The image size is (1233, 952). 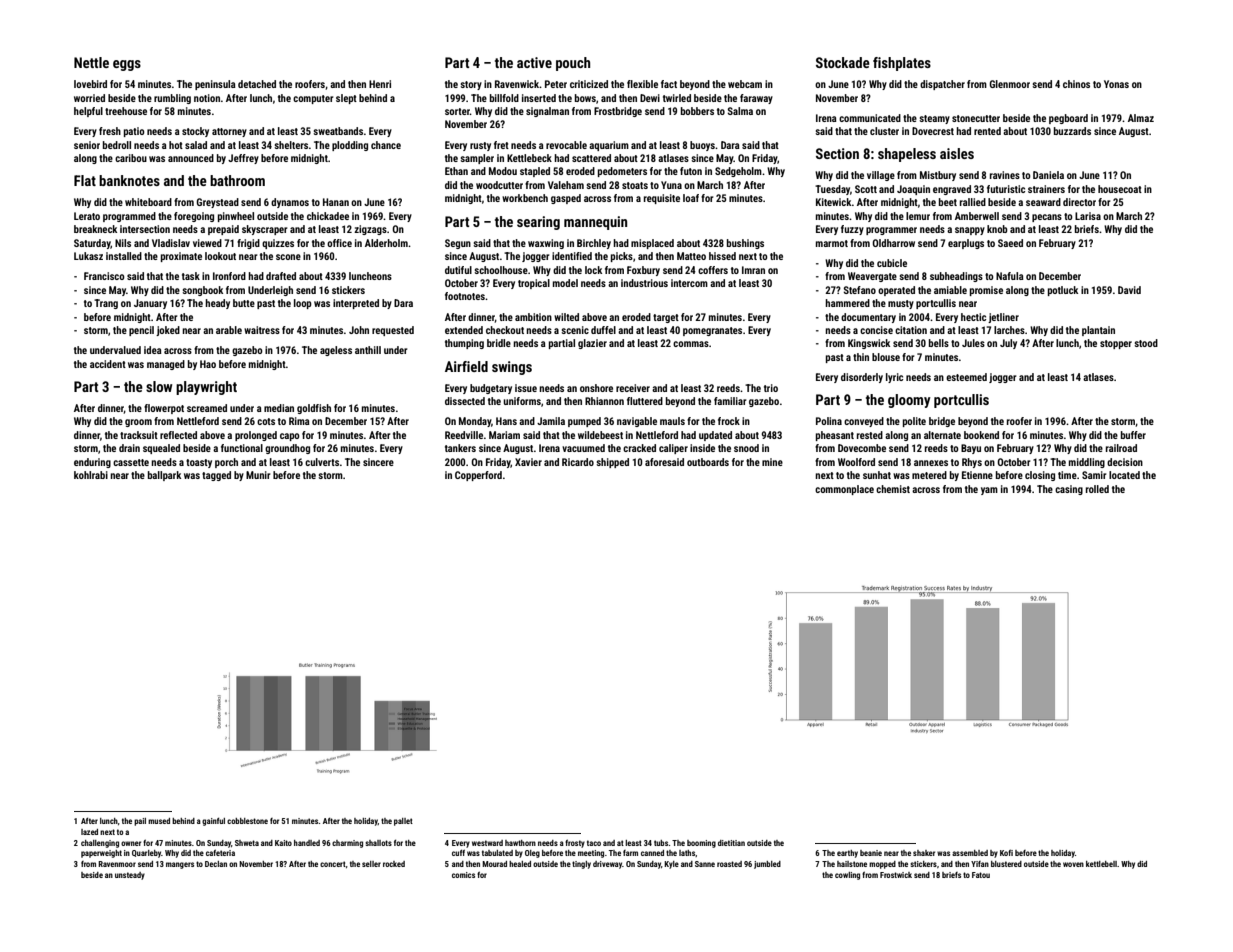 What do you see at coordinates (844, 490) in the image?
I see `commonplace` at bounding box center [844, 490].
